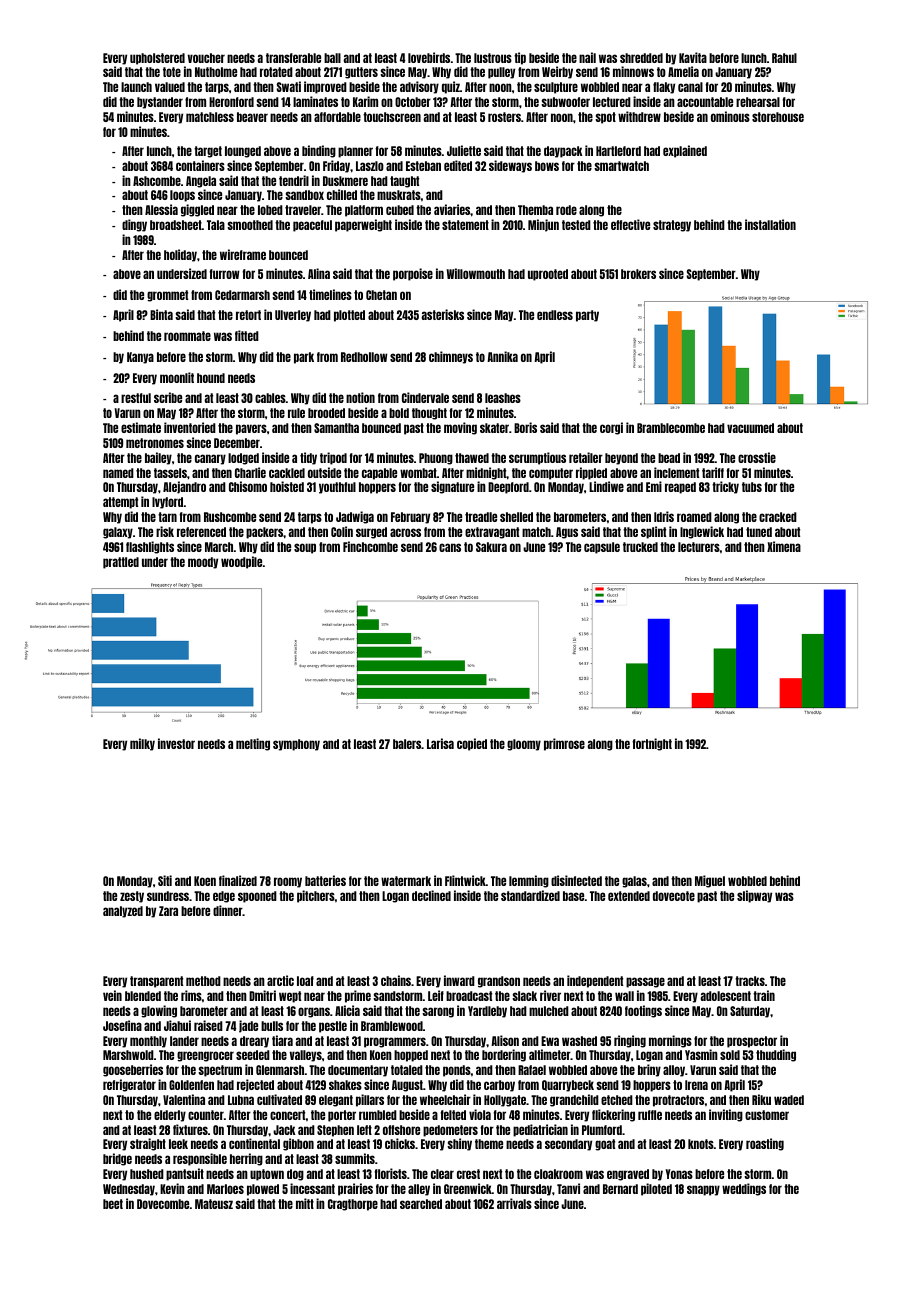 The height and width of the image is (1316, 908). Describe the element at coordinates (457, 1071) in the image. I see `ponds` at that location.
